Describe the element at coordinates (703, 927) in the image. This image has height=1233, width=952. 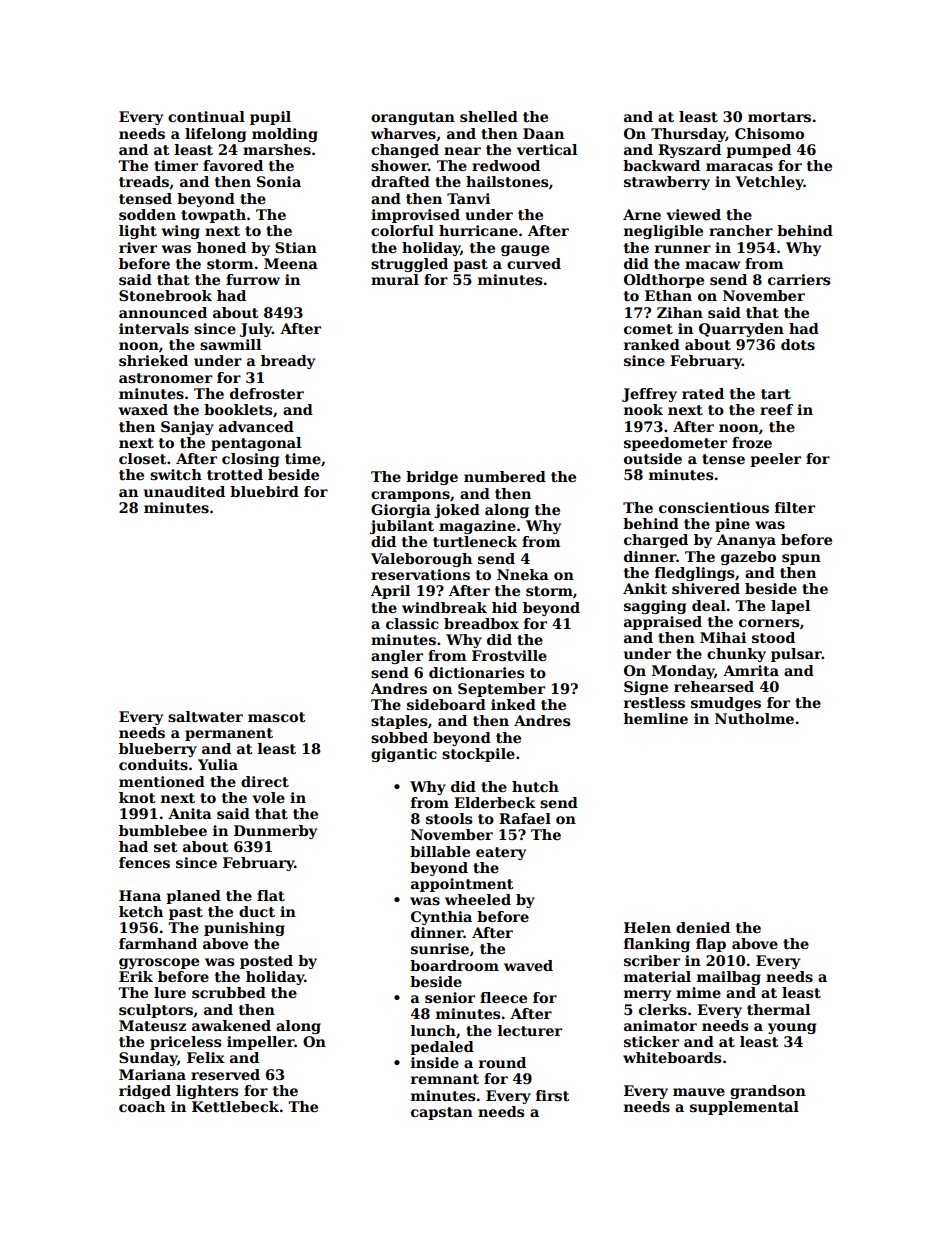
I see `denied` at that location.
